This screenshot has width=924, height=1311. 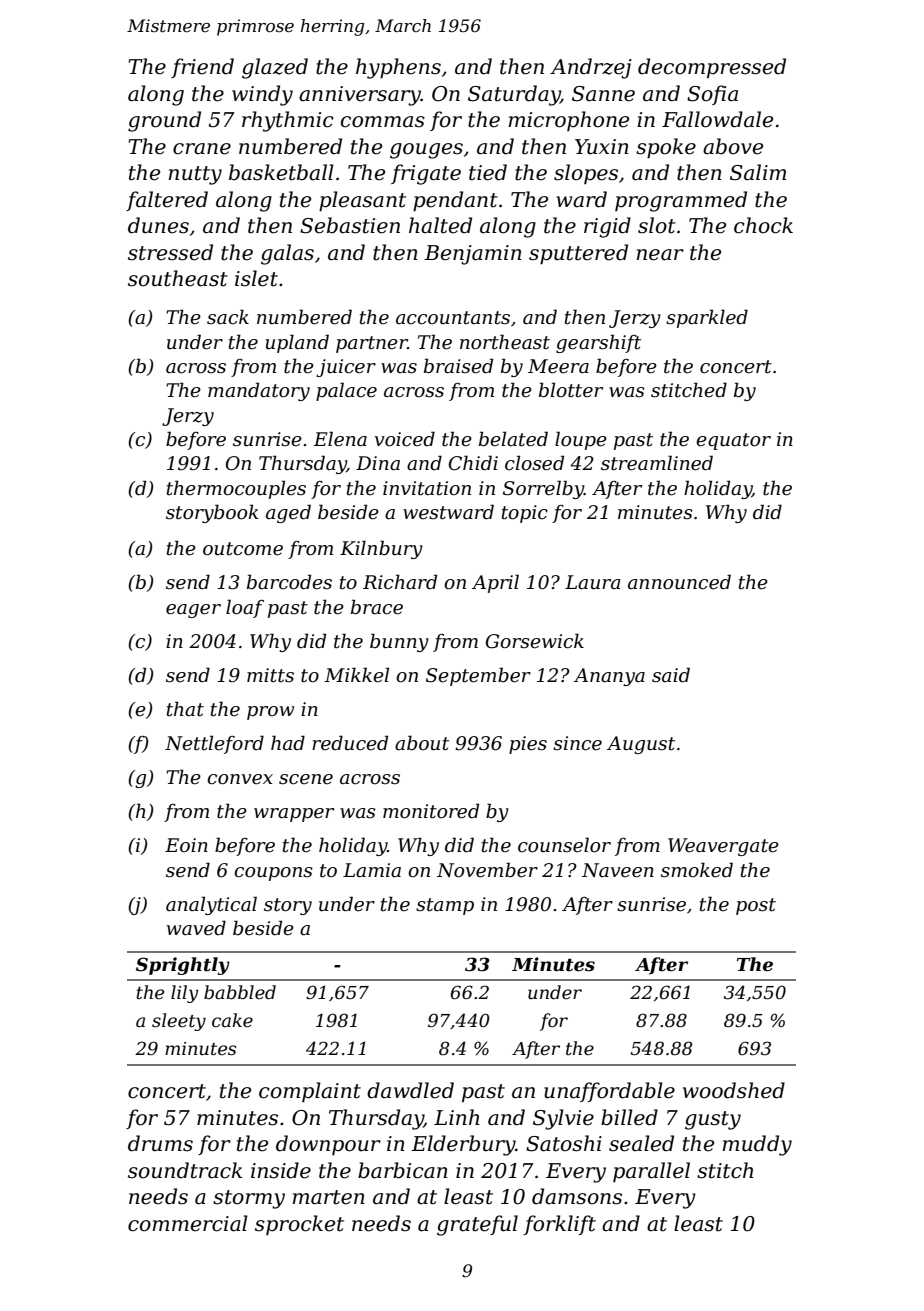 I want to click on dawdled, so click(x=410, y=1090).
